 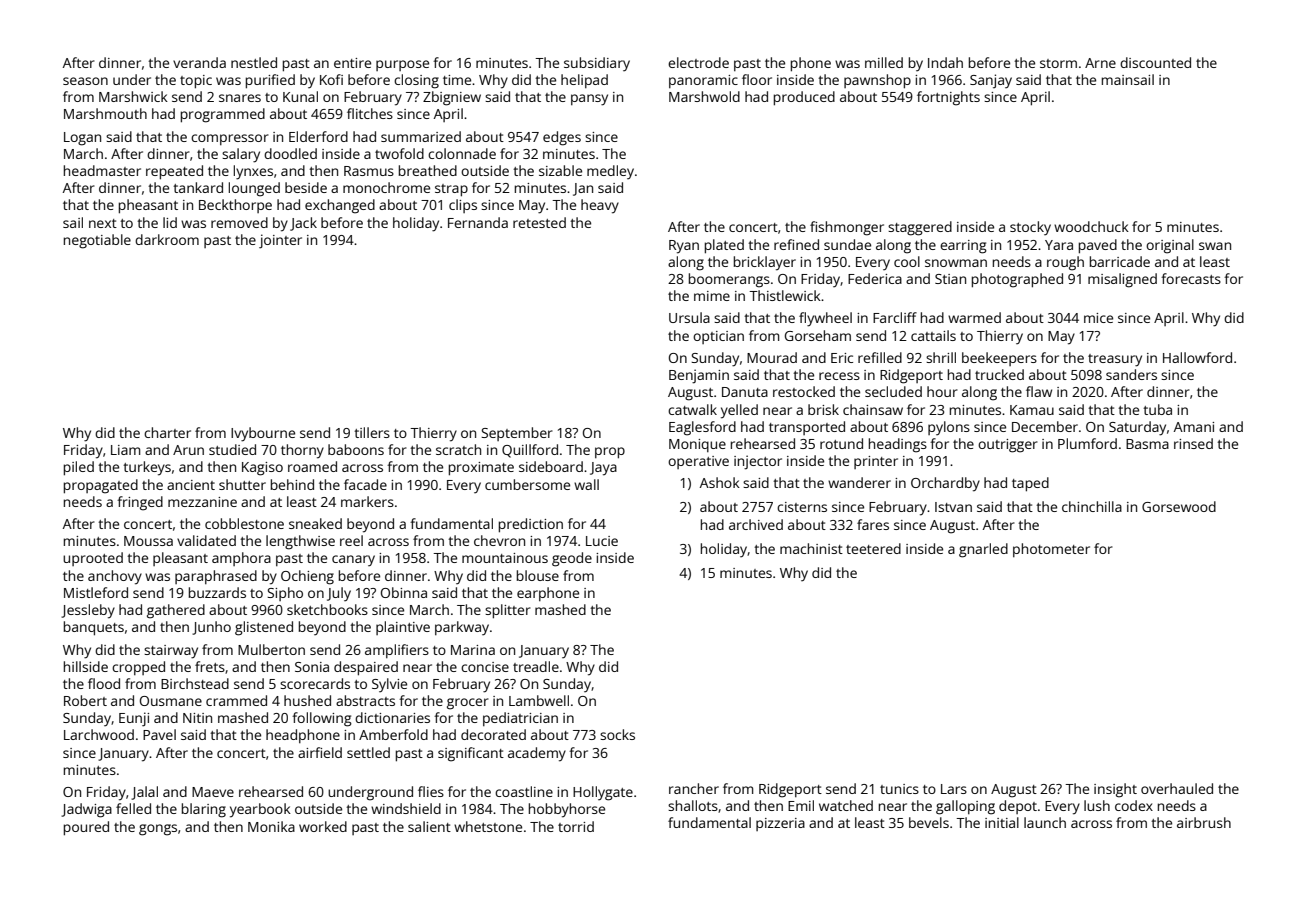 I want to click on veranda, so click(x=199, y=62).
